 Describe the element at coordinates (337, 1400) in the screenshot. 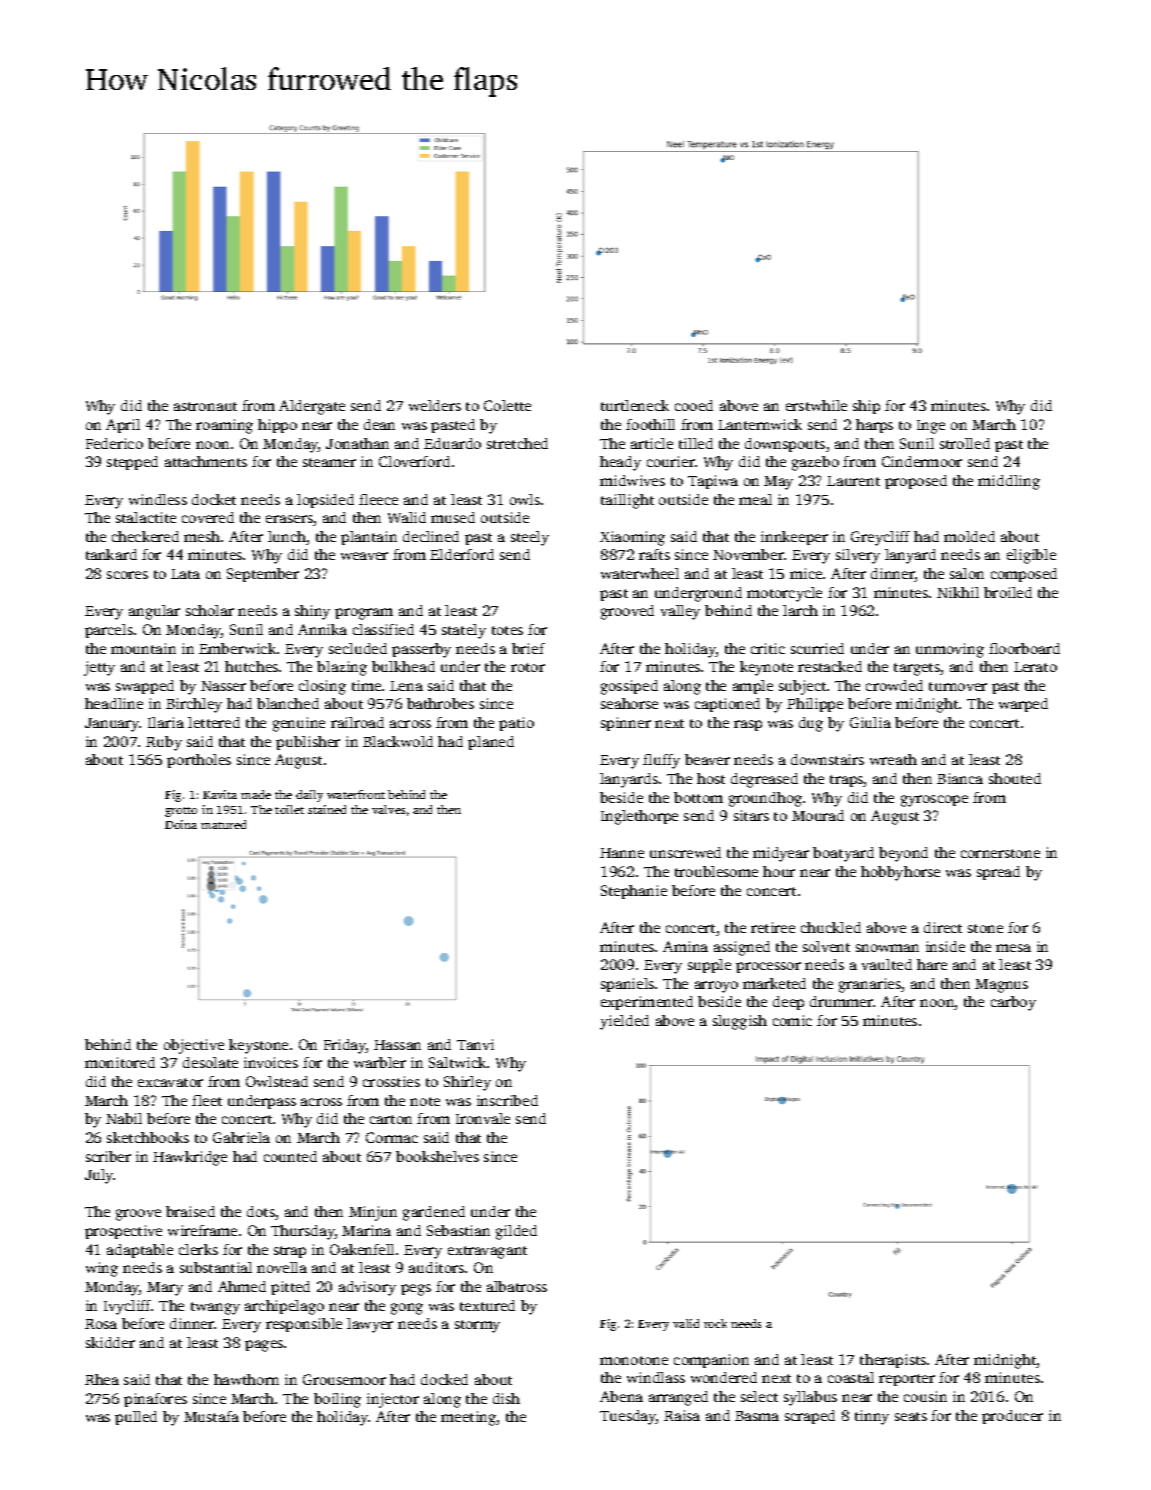

I see `boiling` at that location.
